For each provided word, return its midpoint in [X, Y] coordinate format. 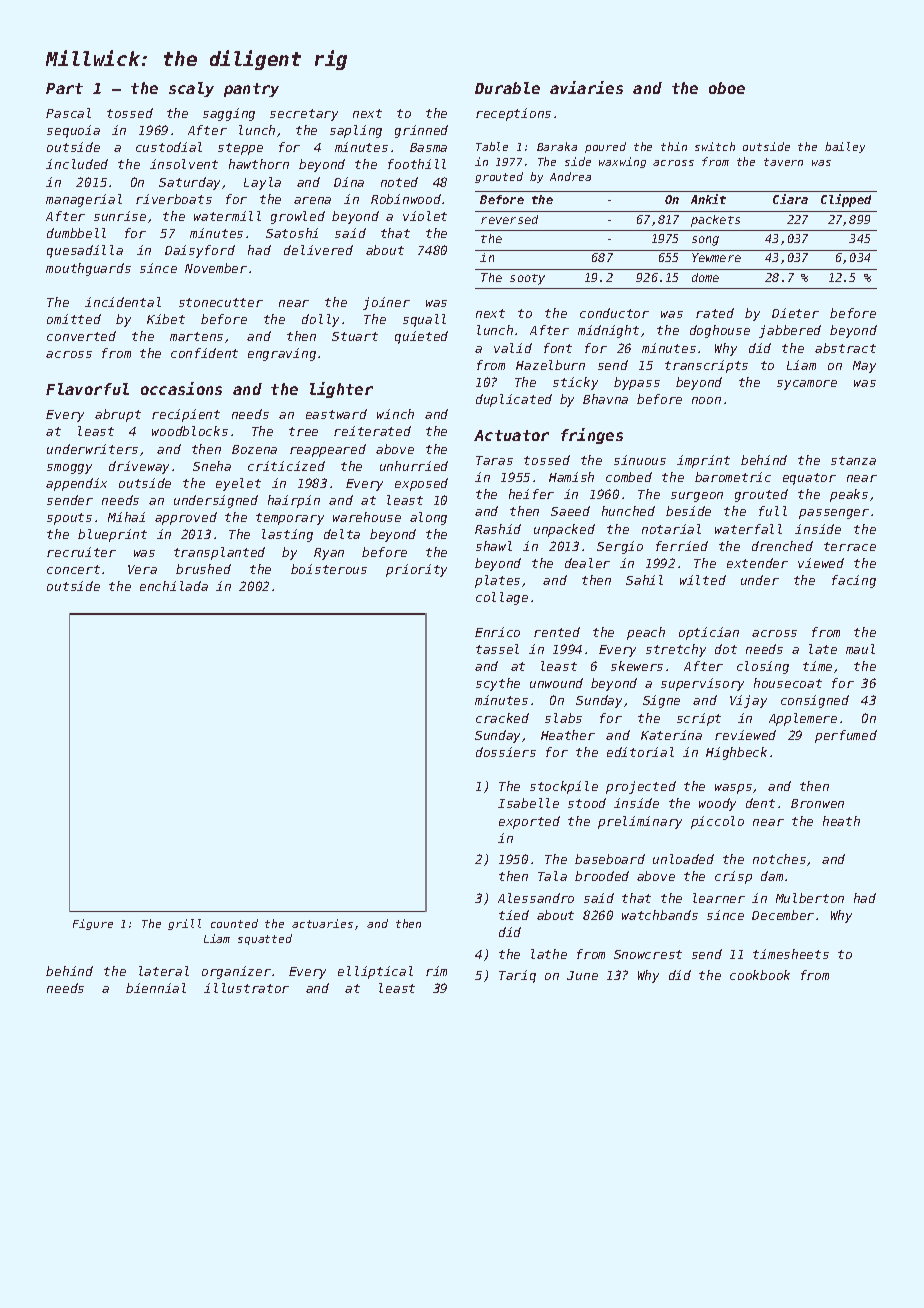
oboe [727, 88]
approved [186, 518]
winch [395, 414]
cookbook [760, 975]
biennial [156, 988]
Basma [428, 147]
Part [64, 88]
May [864, 367]
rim [436, 971]
